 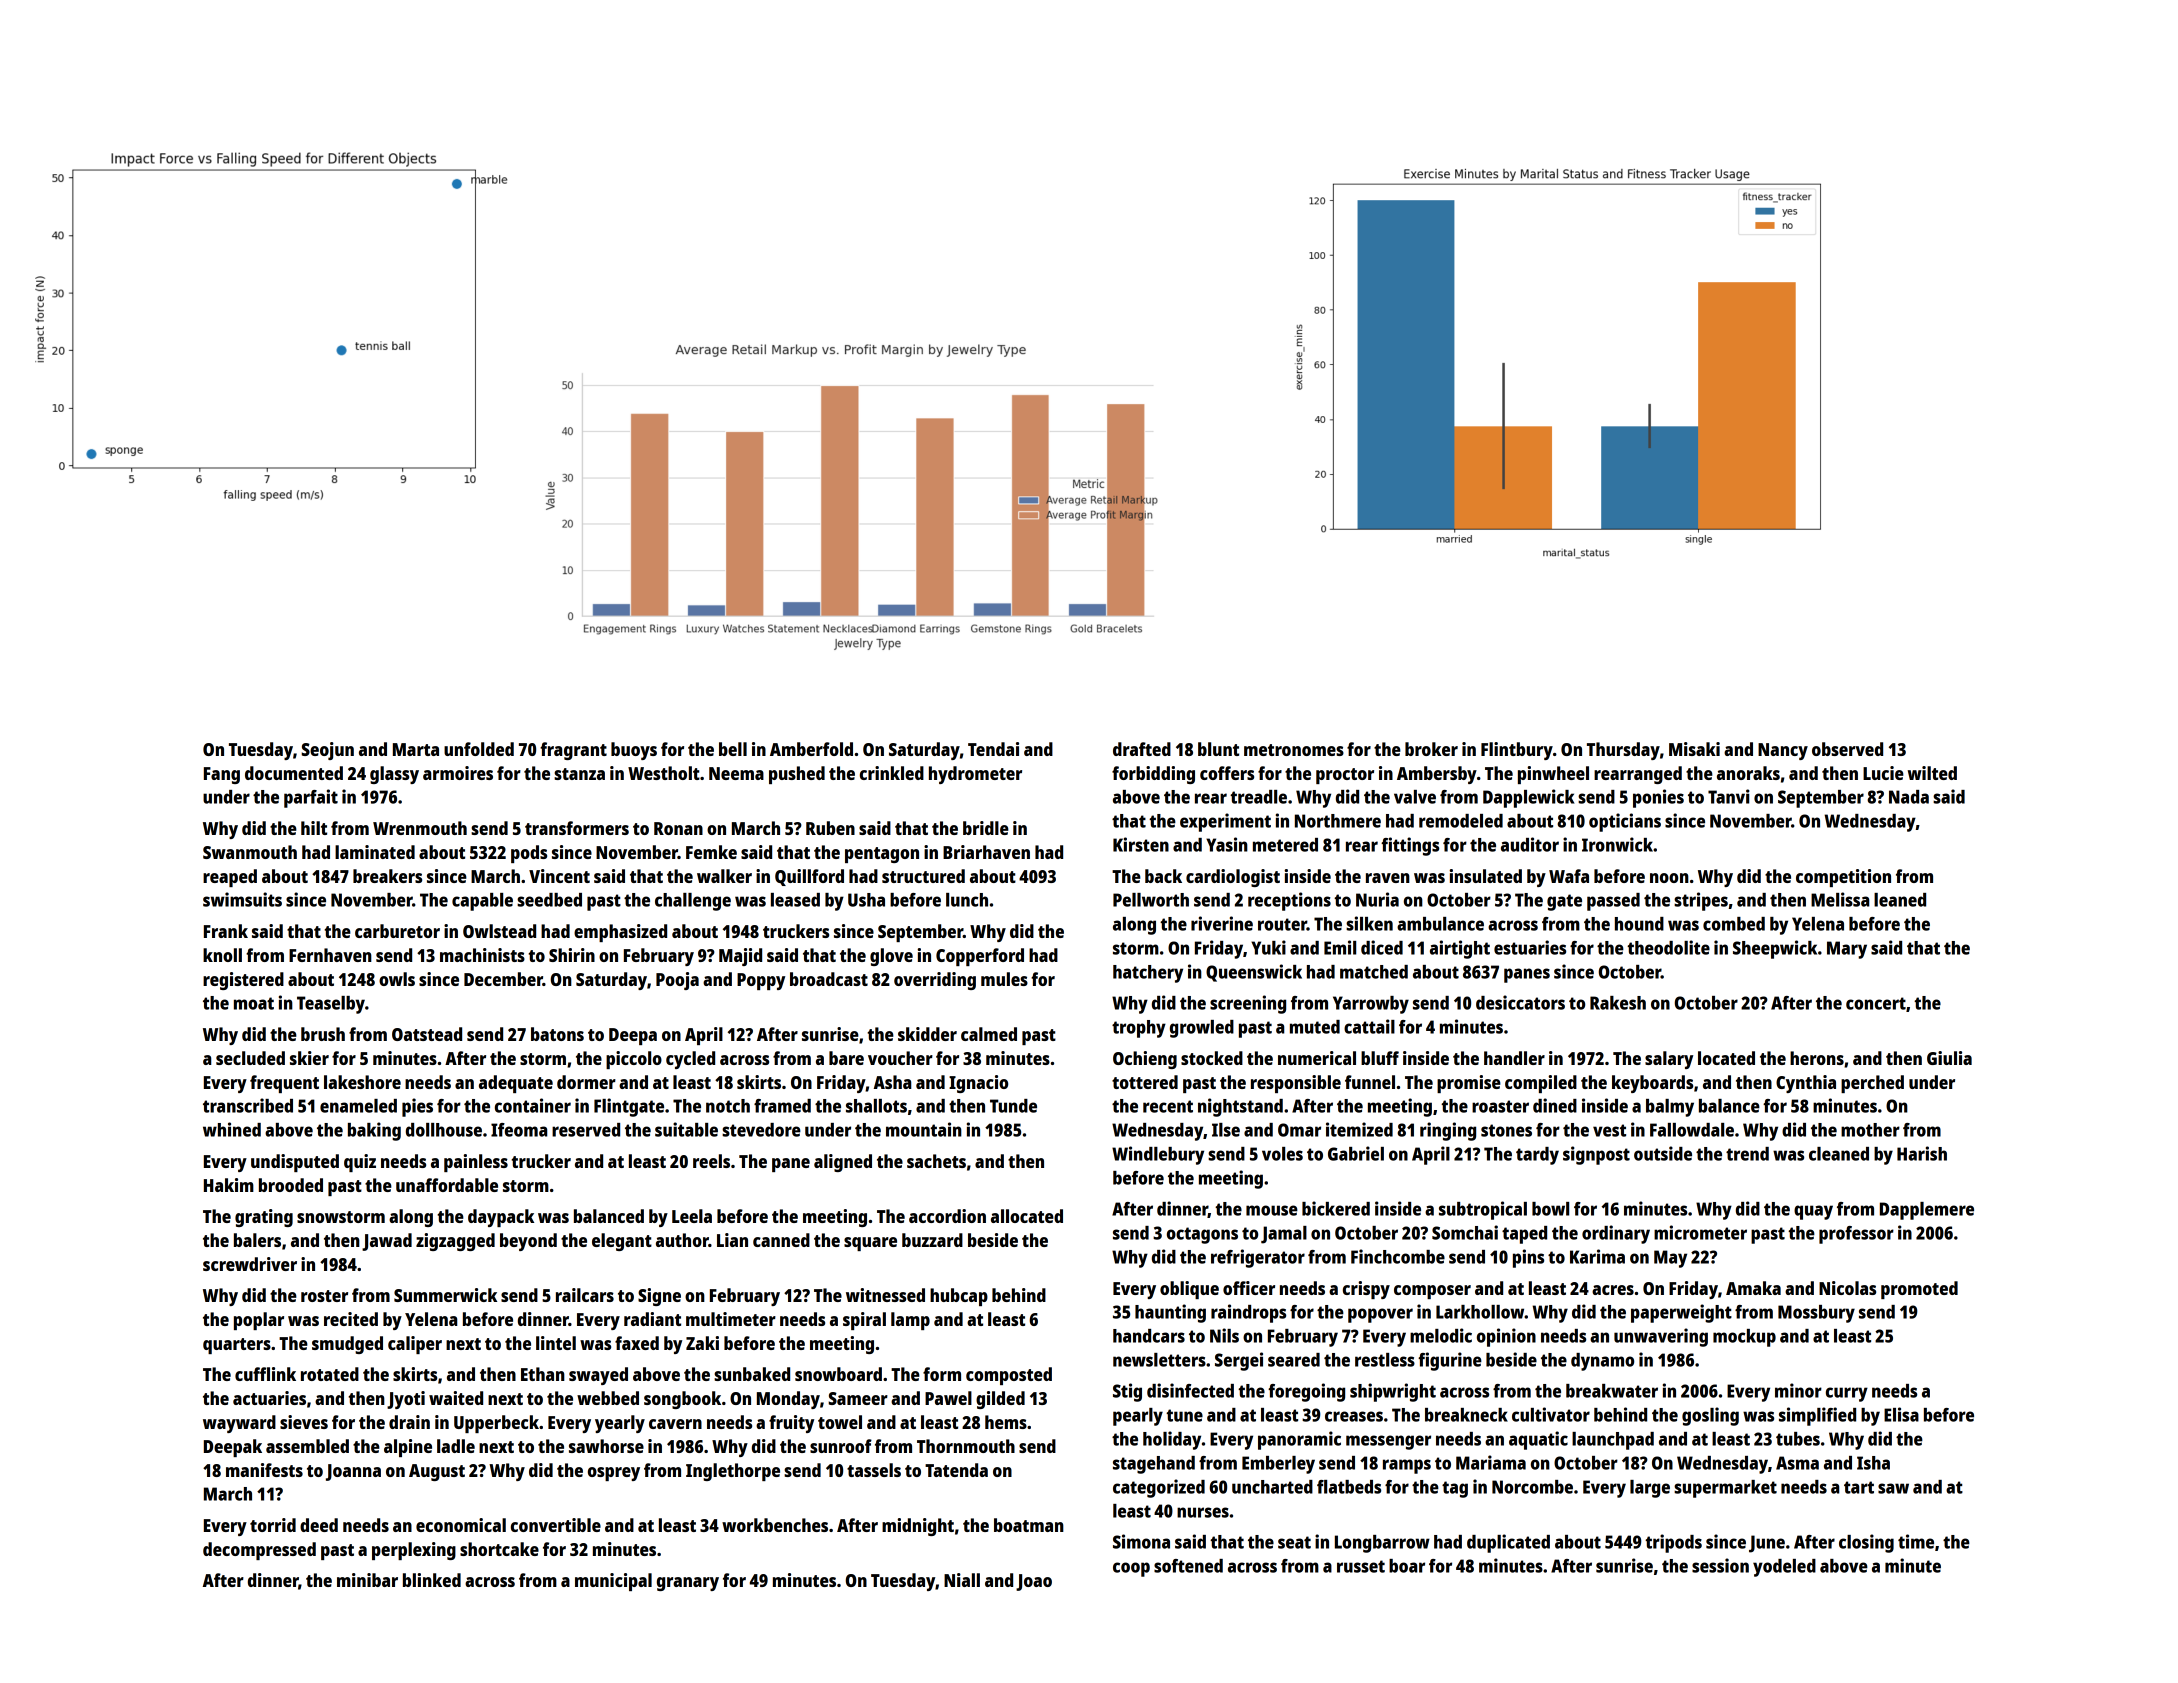 What do you see at coordinates (309, 1058) in the screenshot?
I see `skier` at bounding box center [309, 1058].
